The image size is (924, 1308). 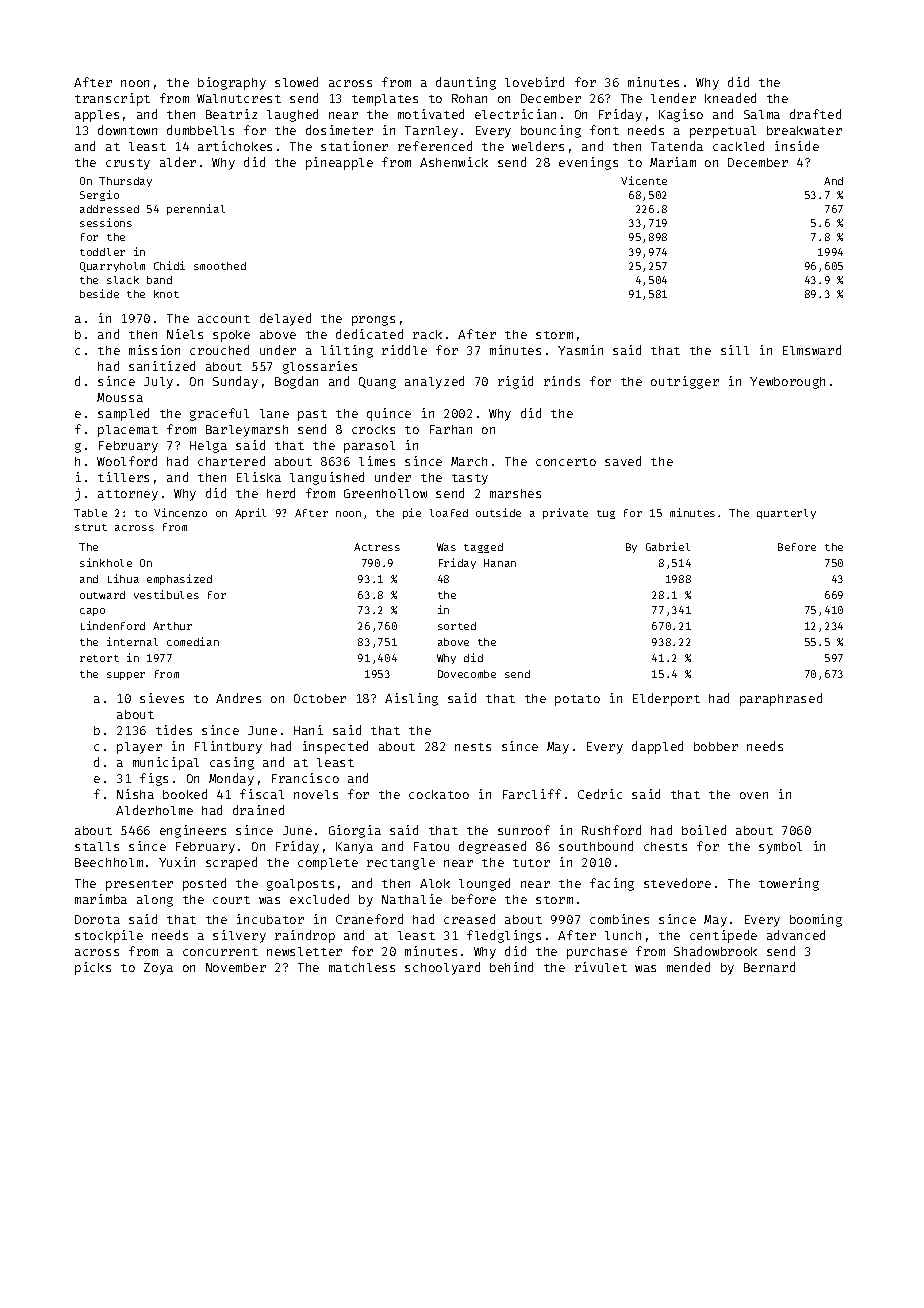 I want to click on transcript, so click(x=112, y=99).
